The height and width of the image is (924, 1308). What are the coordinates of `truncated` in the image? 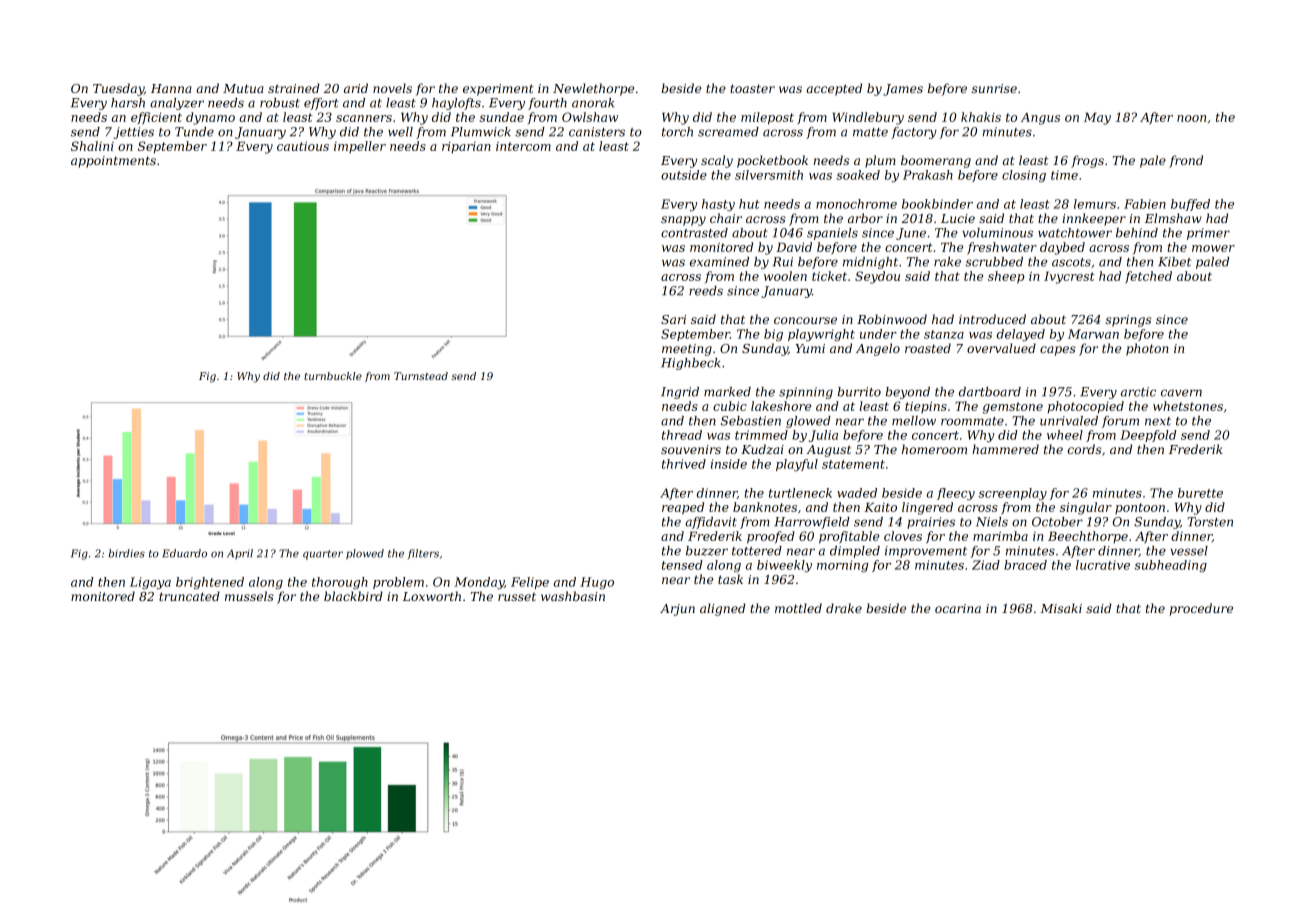 It's located at (189, 596).
